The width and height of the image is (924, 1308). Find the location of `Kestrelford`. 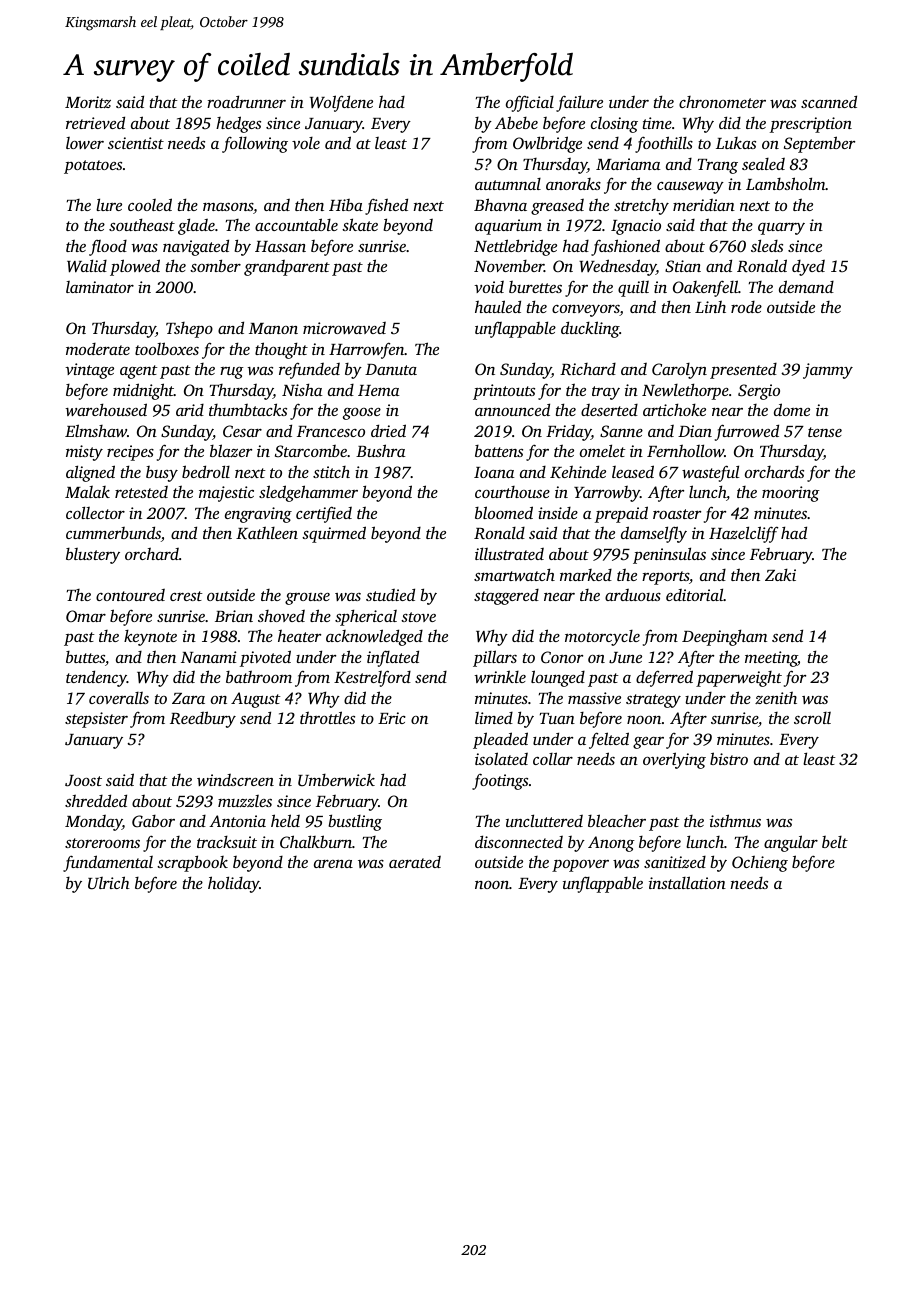

Kestrelford is located at coordinates (372, 678).
